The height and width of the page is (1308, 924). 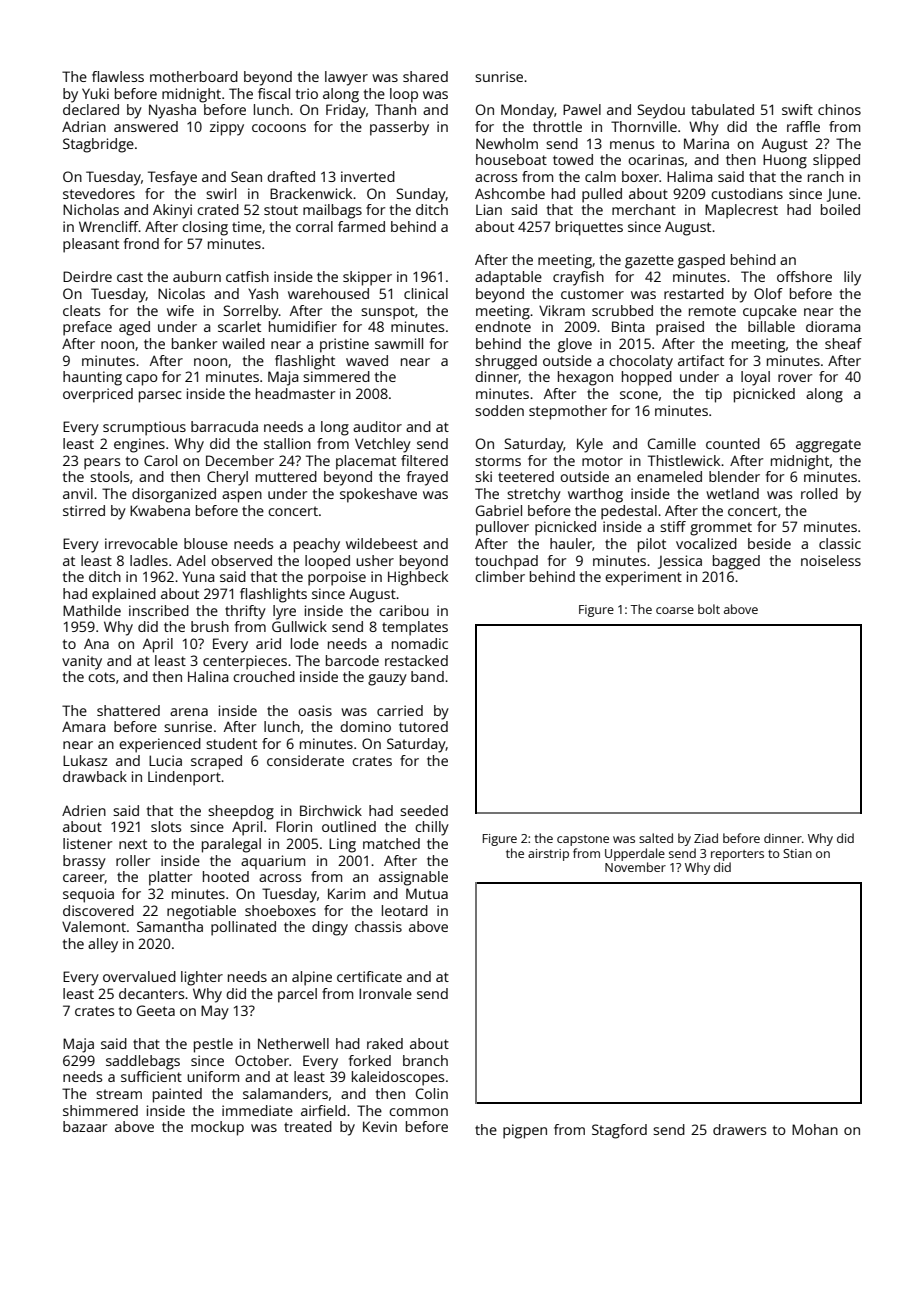 I want to click on noiseless, so click(x=831, y=560).
